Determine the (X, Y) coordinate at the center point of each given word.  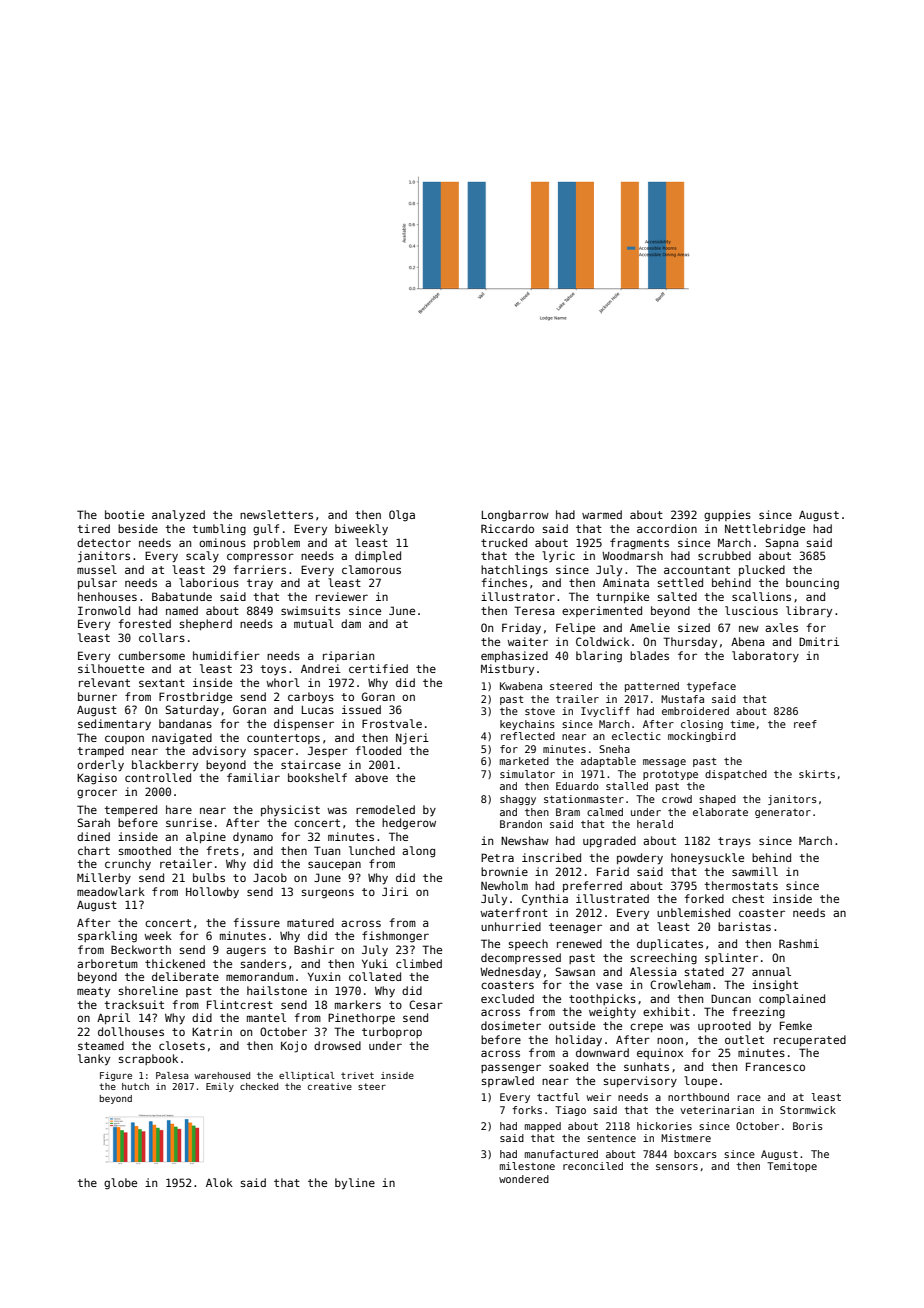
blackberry (165, 766)
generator (783, 813)
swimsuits (310, 610)
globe (120, 1184)
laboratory (765, 656)
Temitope (792, 1167)
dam (351, 623)
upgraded (609, 842)
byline (355, 1184)
